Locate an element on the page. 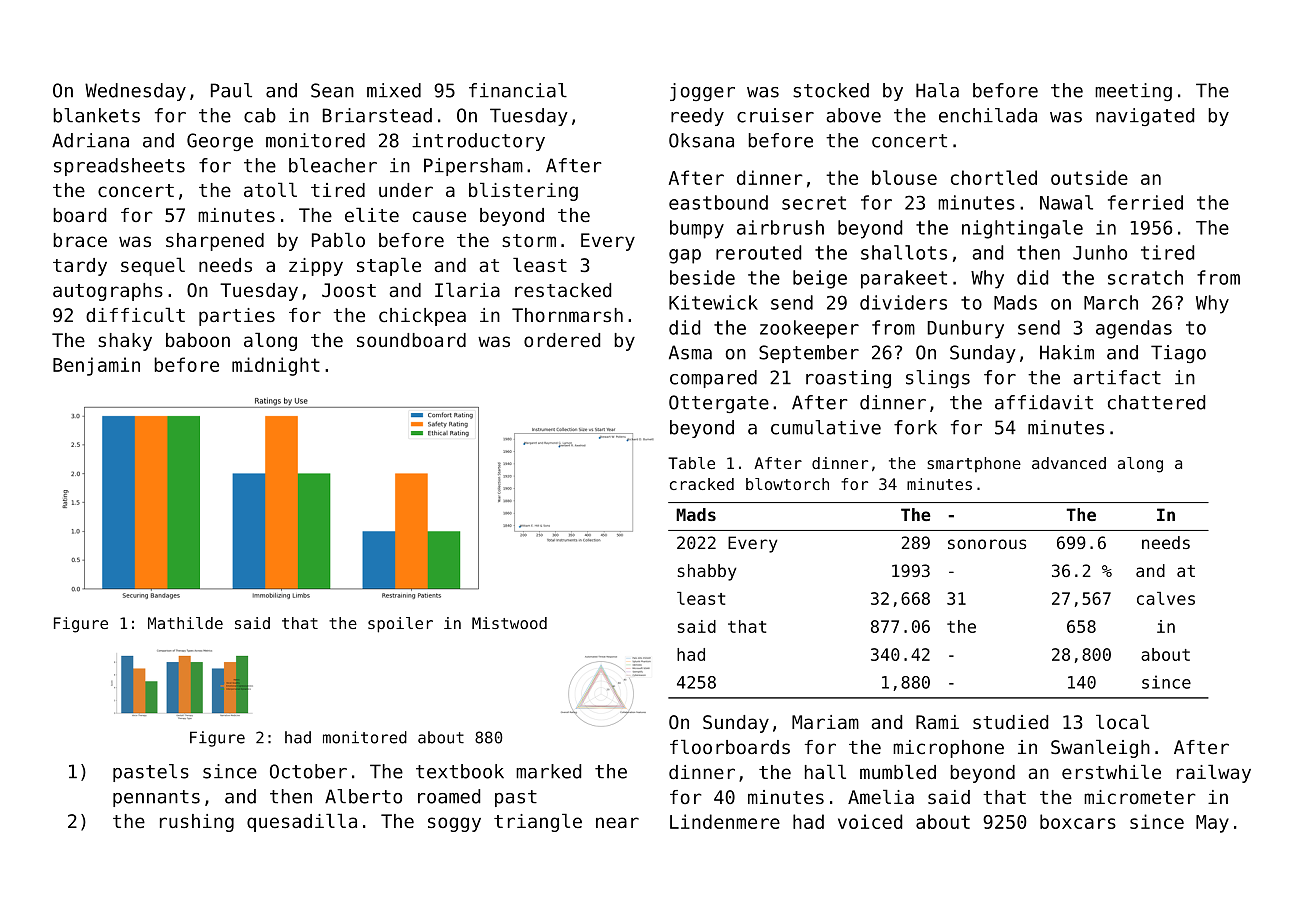  eastbound is located at coordinates (718, 202).
